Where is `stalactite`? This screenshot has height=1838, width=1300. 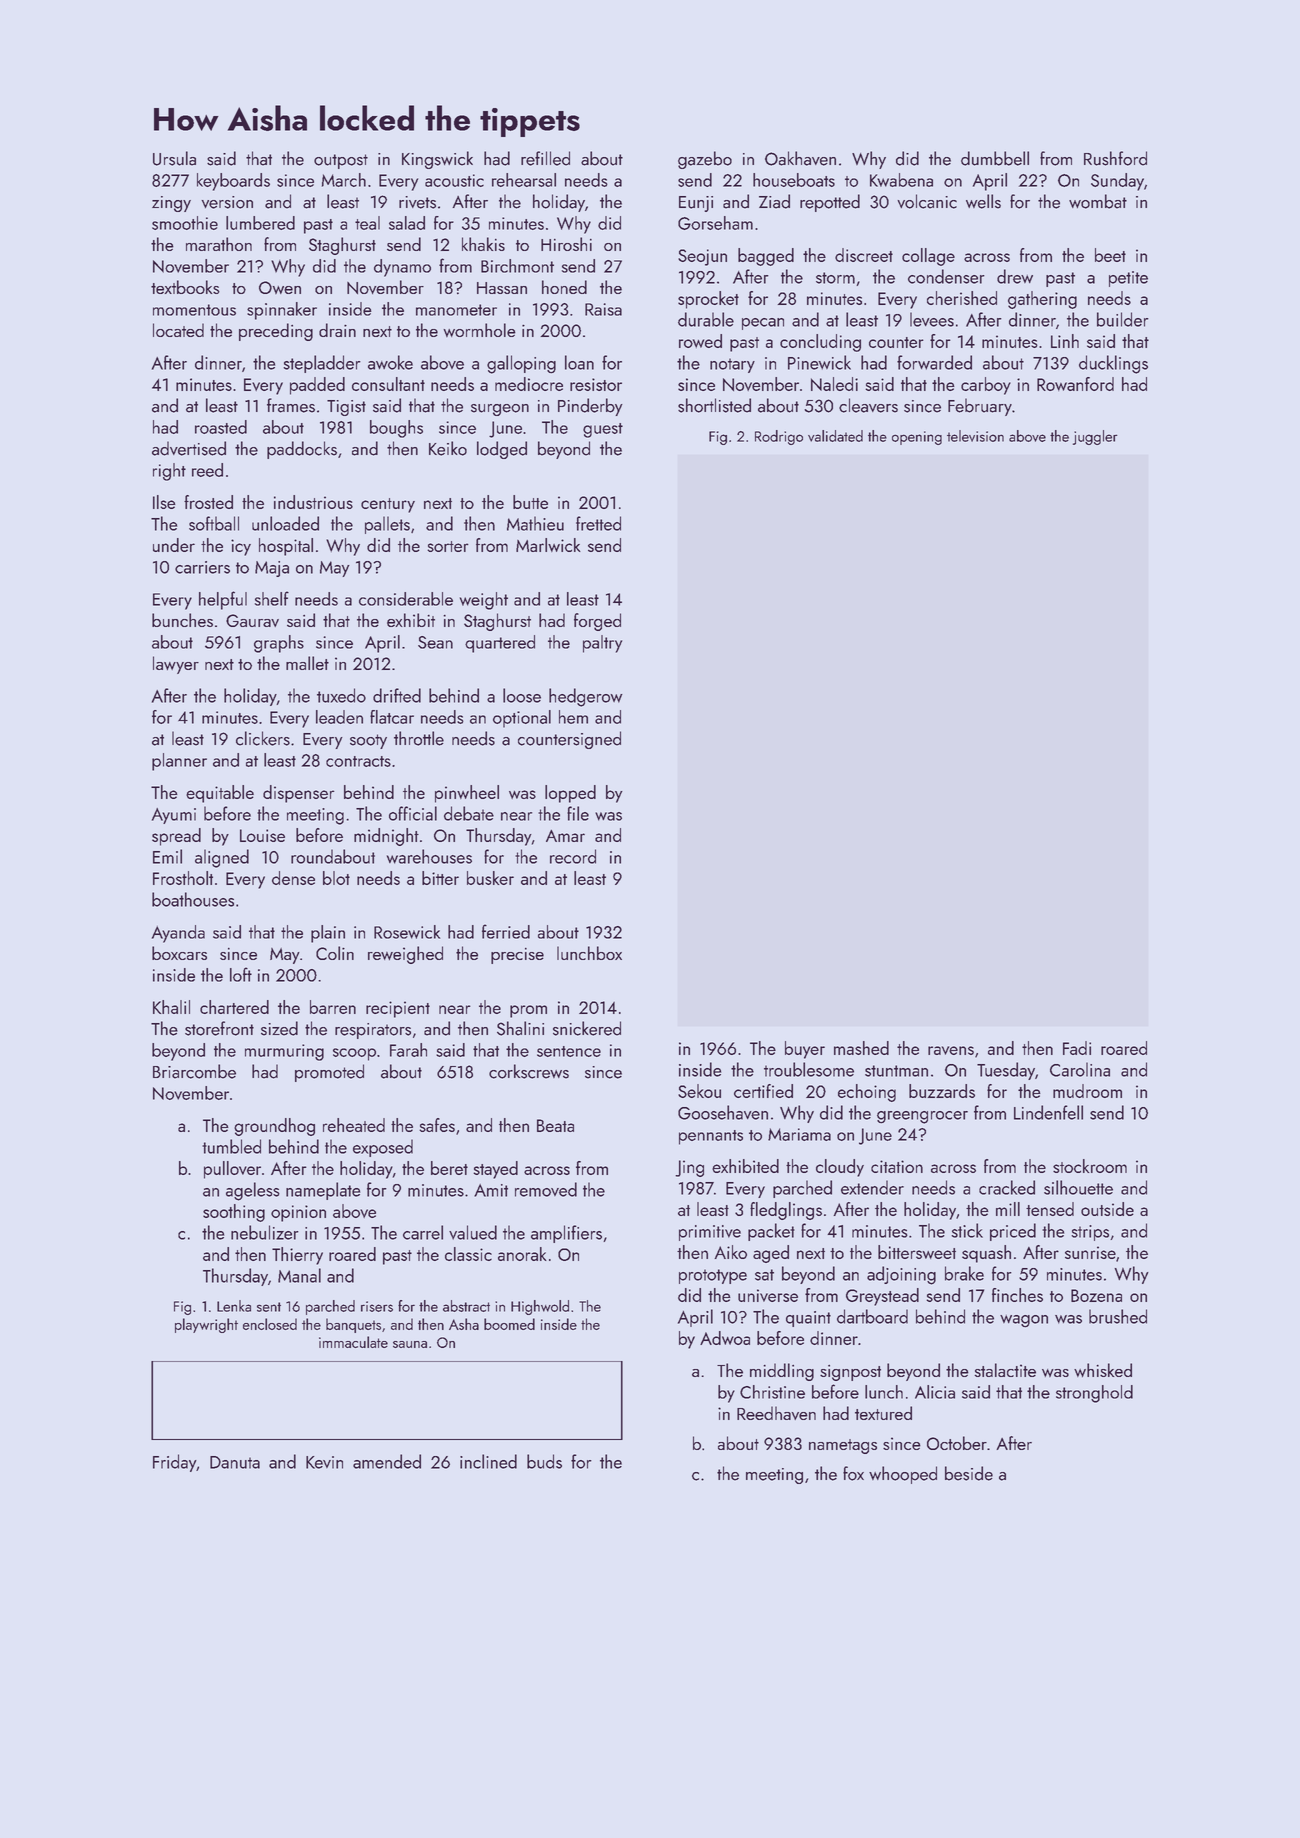
stalactite is located at coordinates (1005, 1370).
